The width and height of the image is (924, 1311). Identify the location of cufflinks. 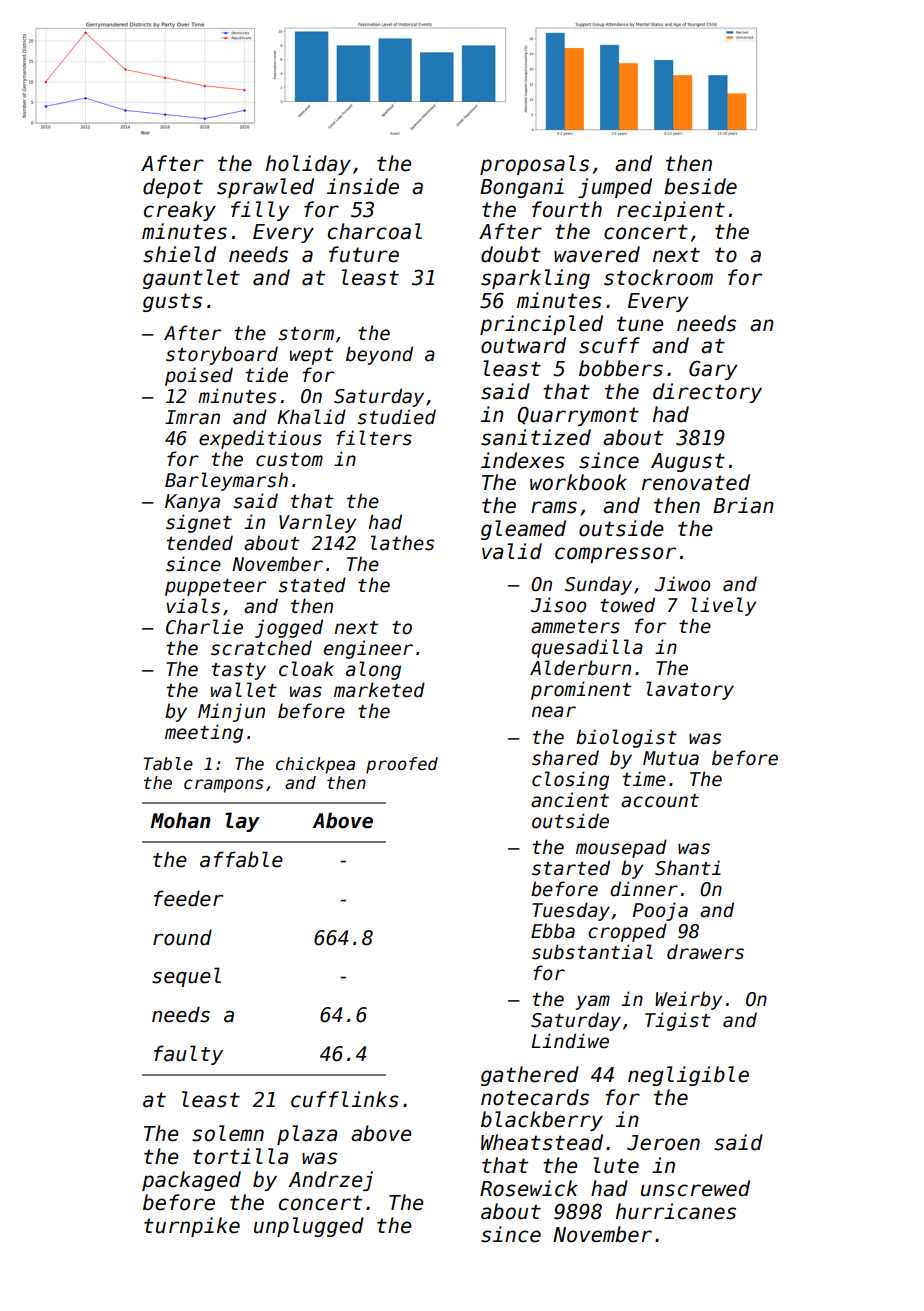
(345, 1099).
